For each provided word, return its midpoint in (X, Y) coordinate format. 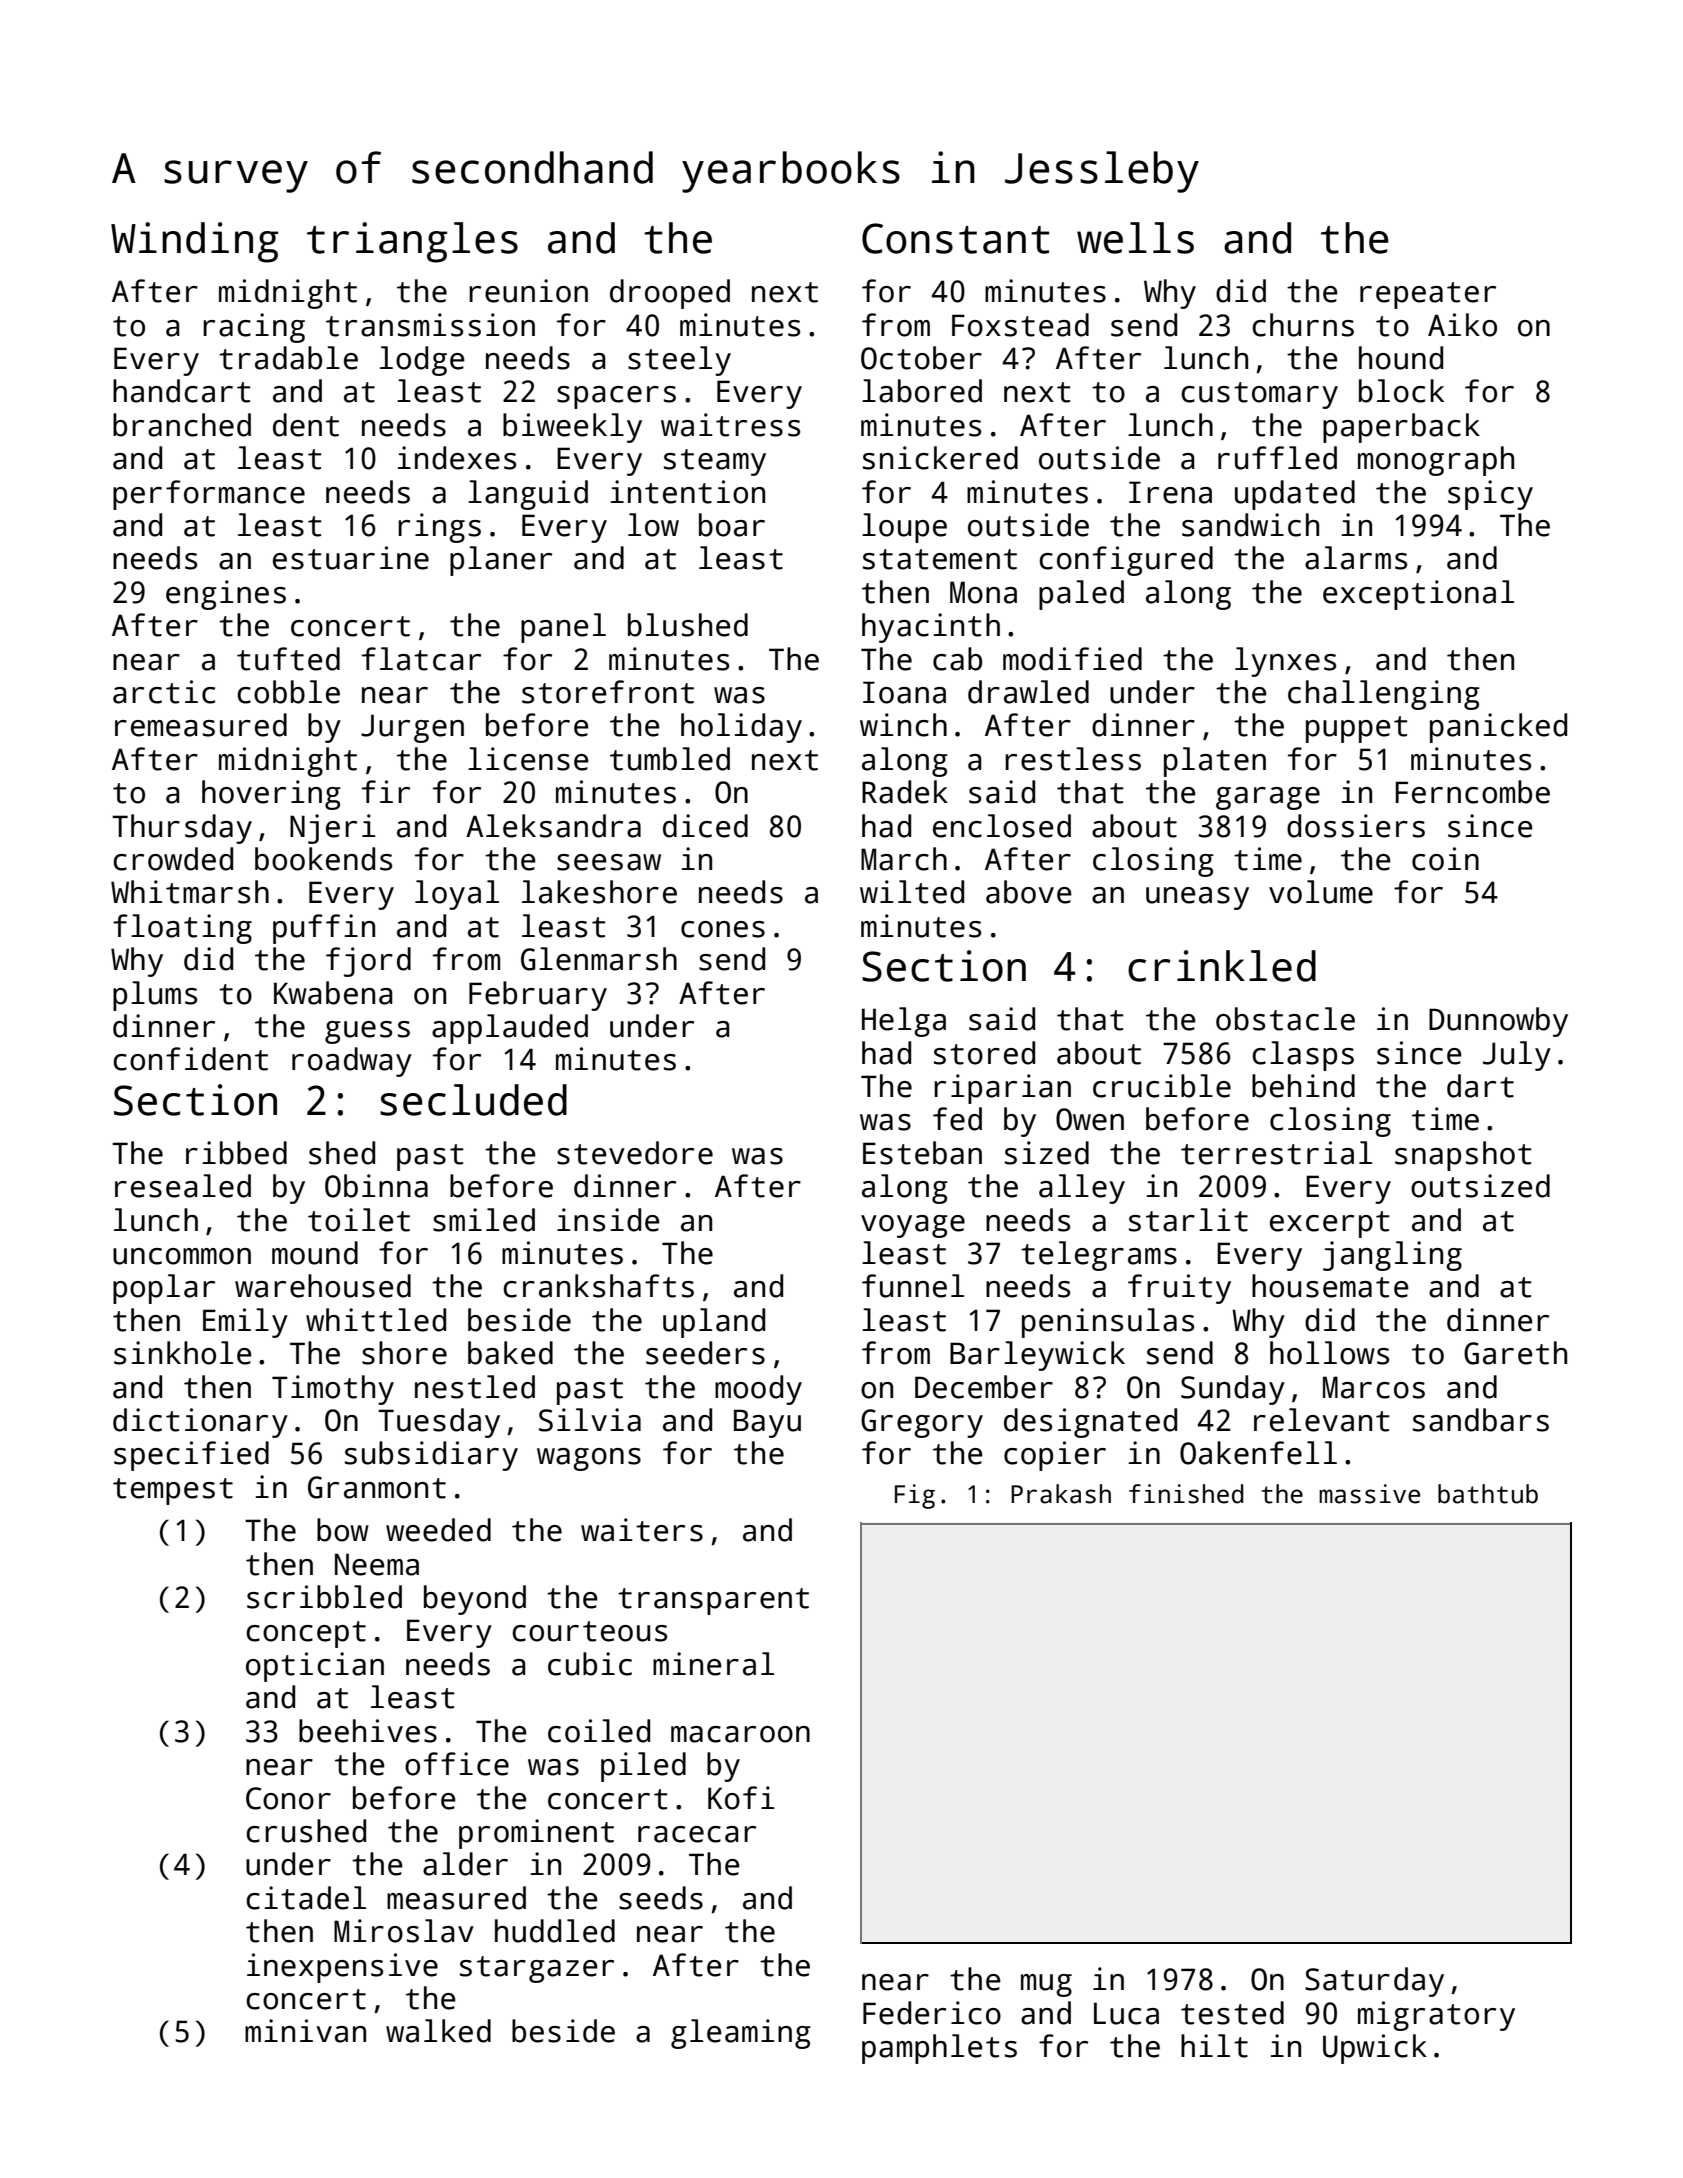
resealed (183, 1186)
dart (1480, 1086)
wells (1135, 238)
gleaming (741, 2034)
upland (714, 1323)
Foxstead (1020, 325)
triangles (412, 242)
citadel (306, 1898)
